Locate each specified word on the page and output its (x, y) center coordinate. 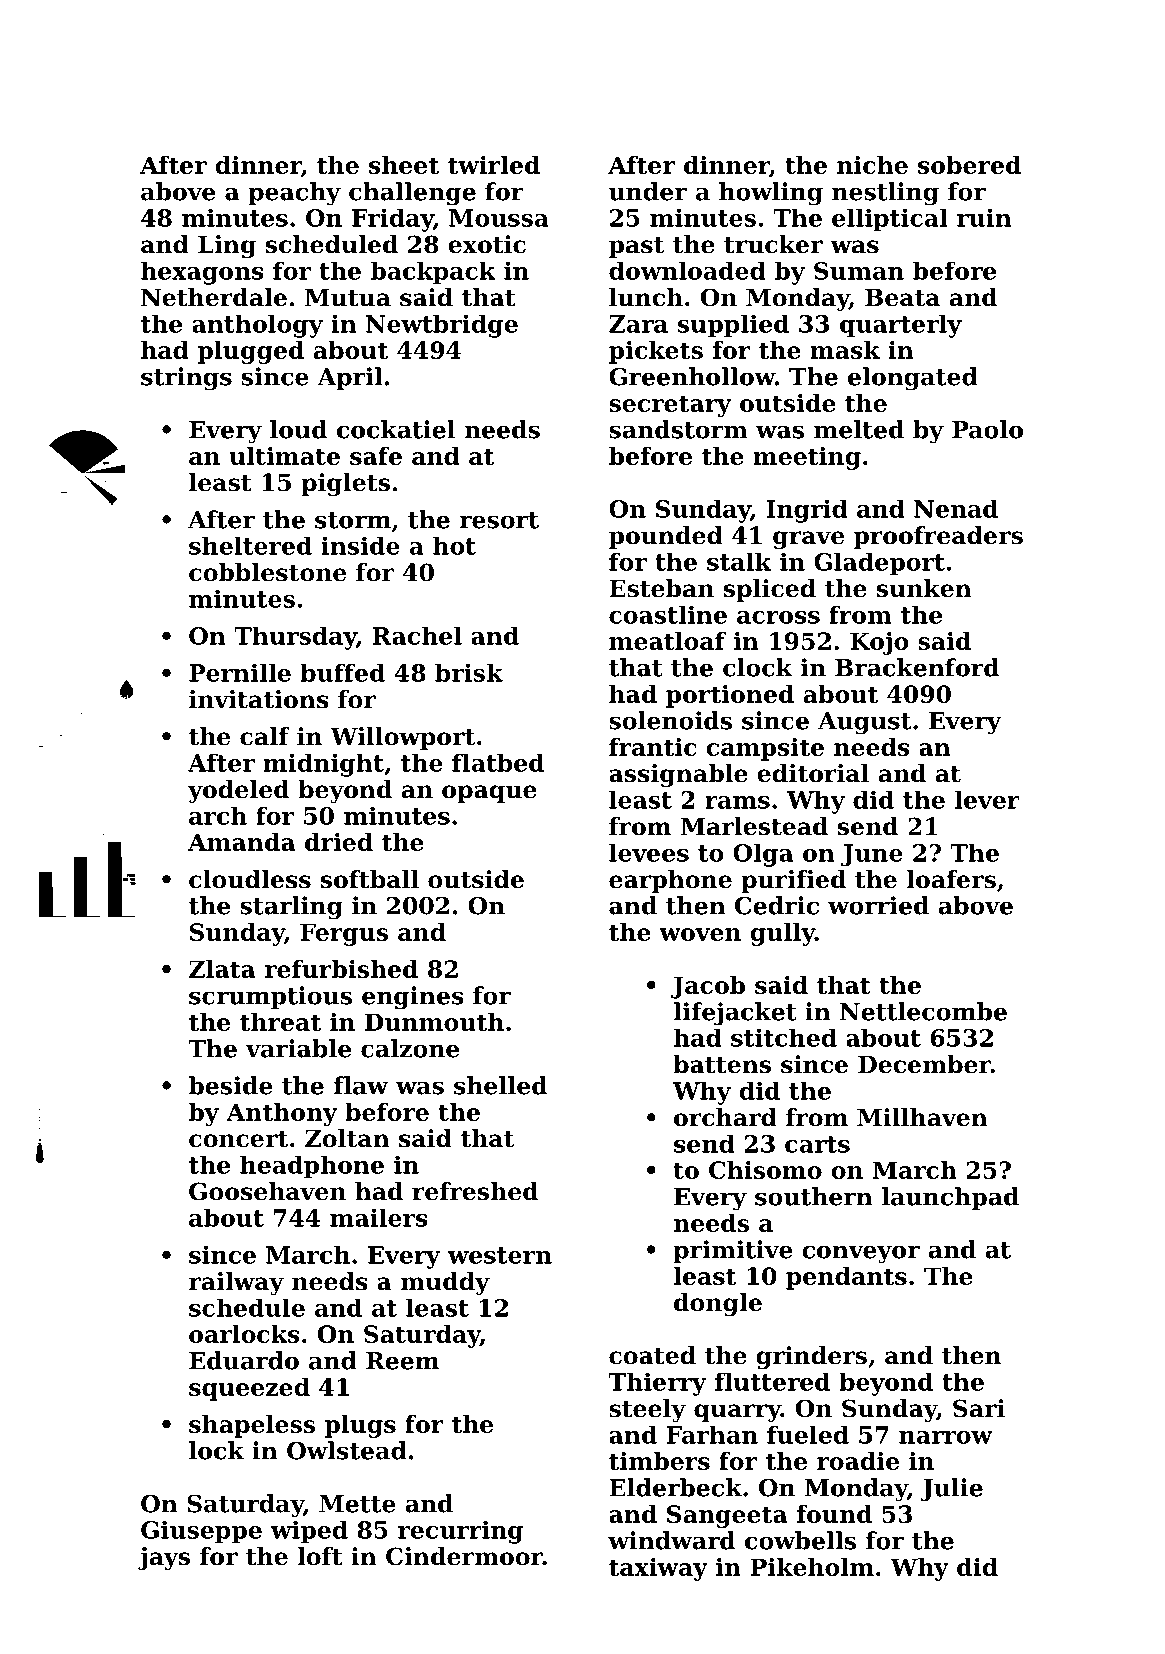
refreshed (475, 1191)
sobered (969, 165)
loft (320, 1556)
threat (280, 1022)
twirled (494, 165)
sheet (404, 165)
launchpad (950, 1198)
